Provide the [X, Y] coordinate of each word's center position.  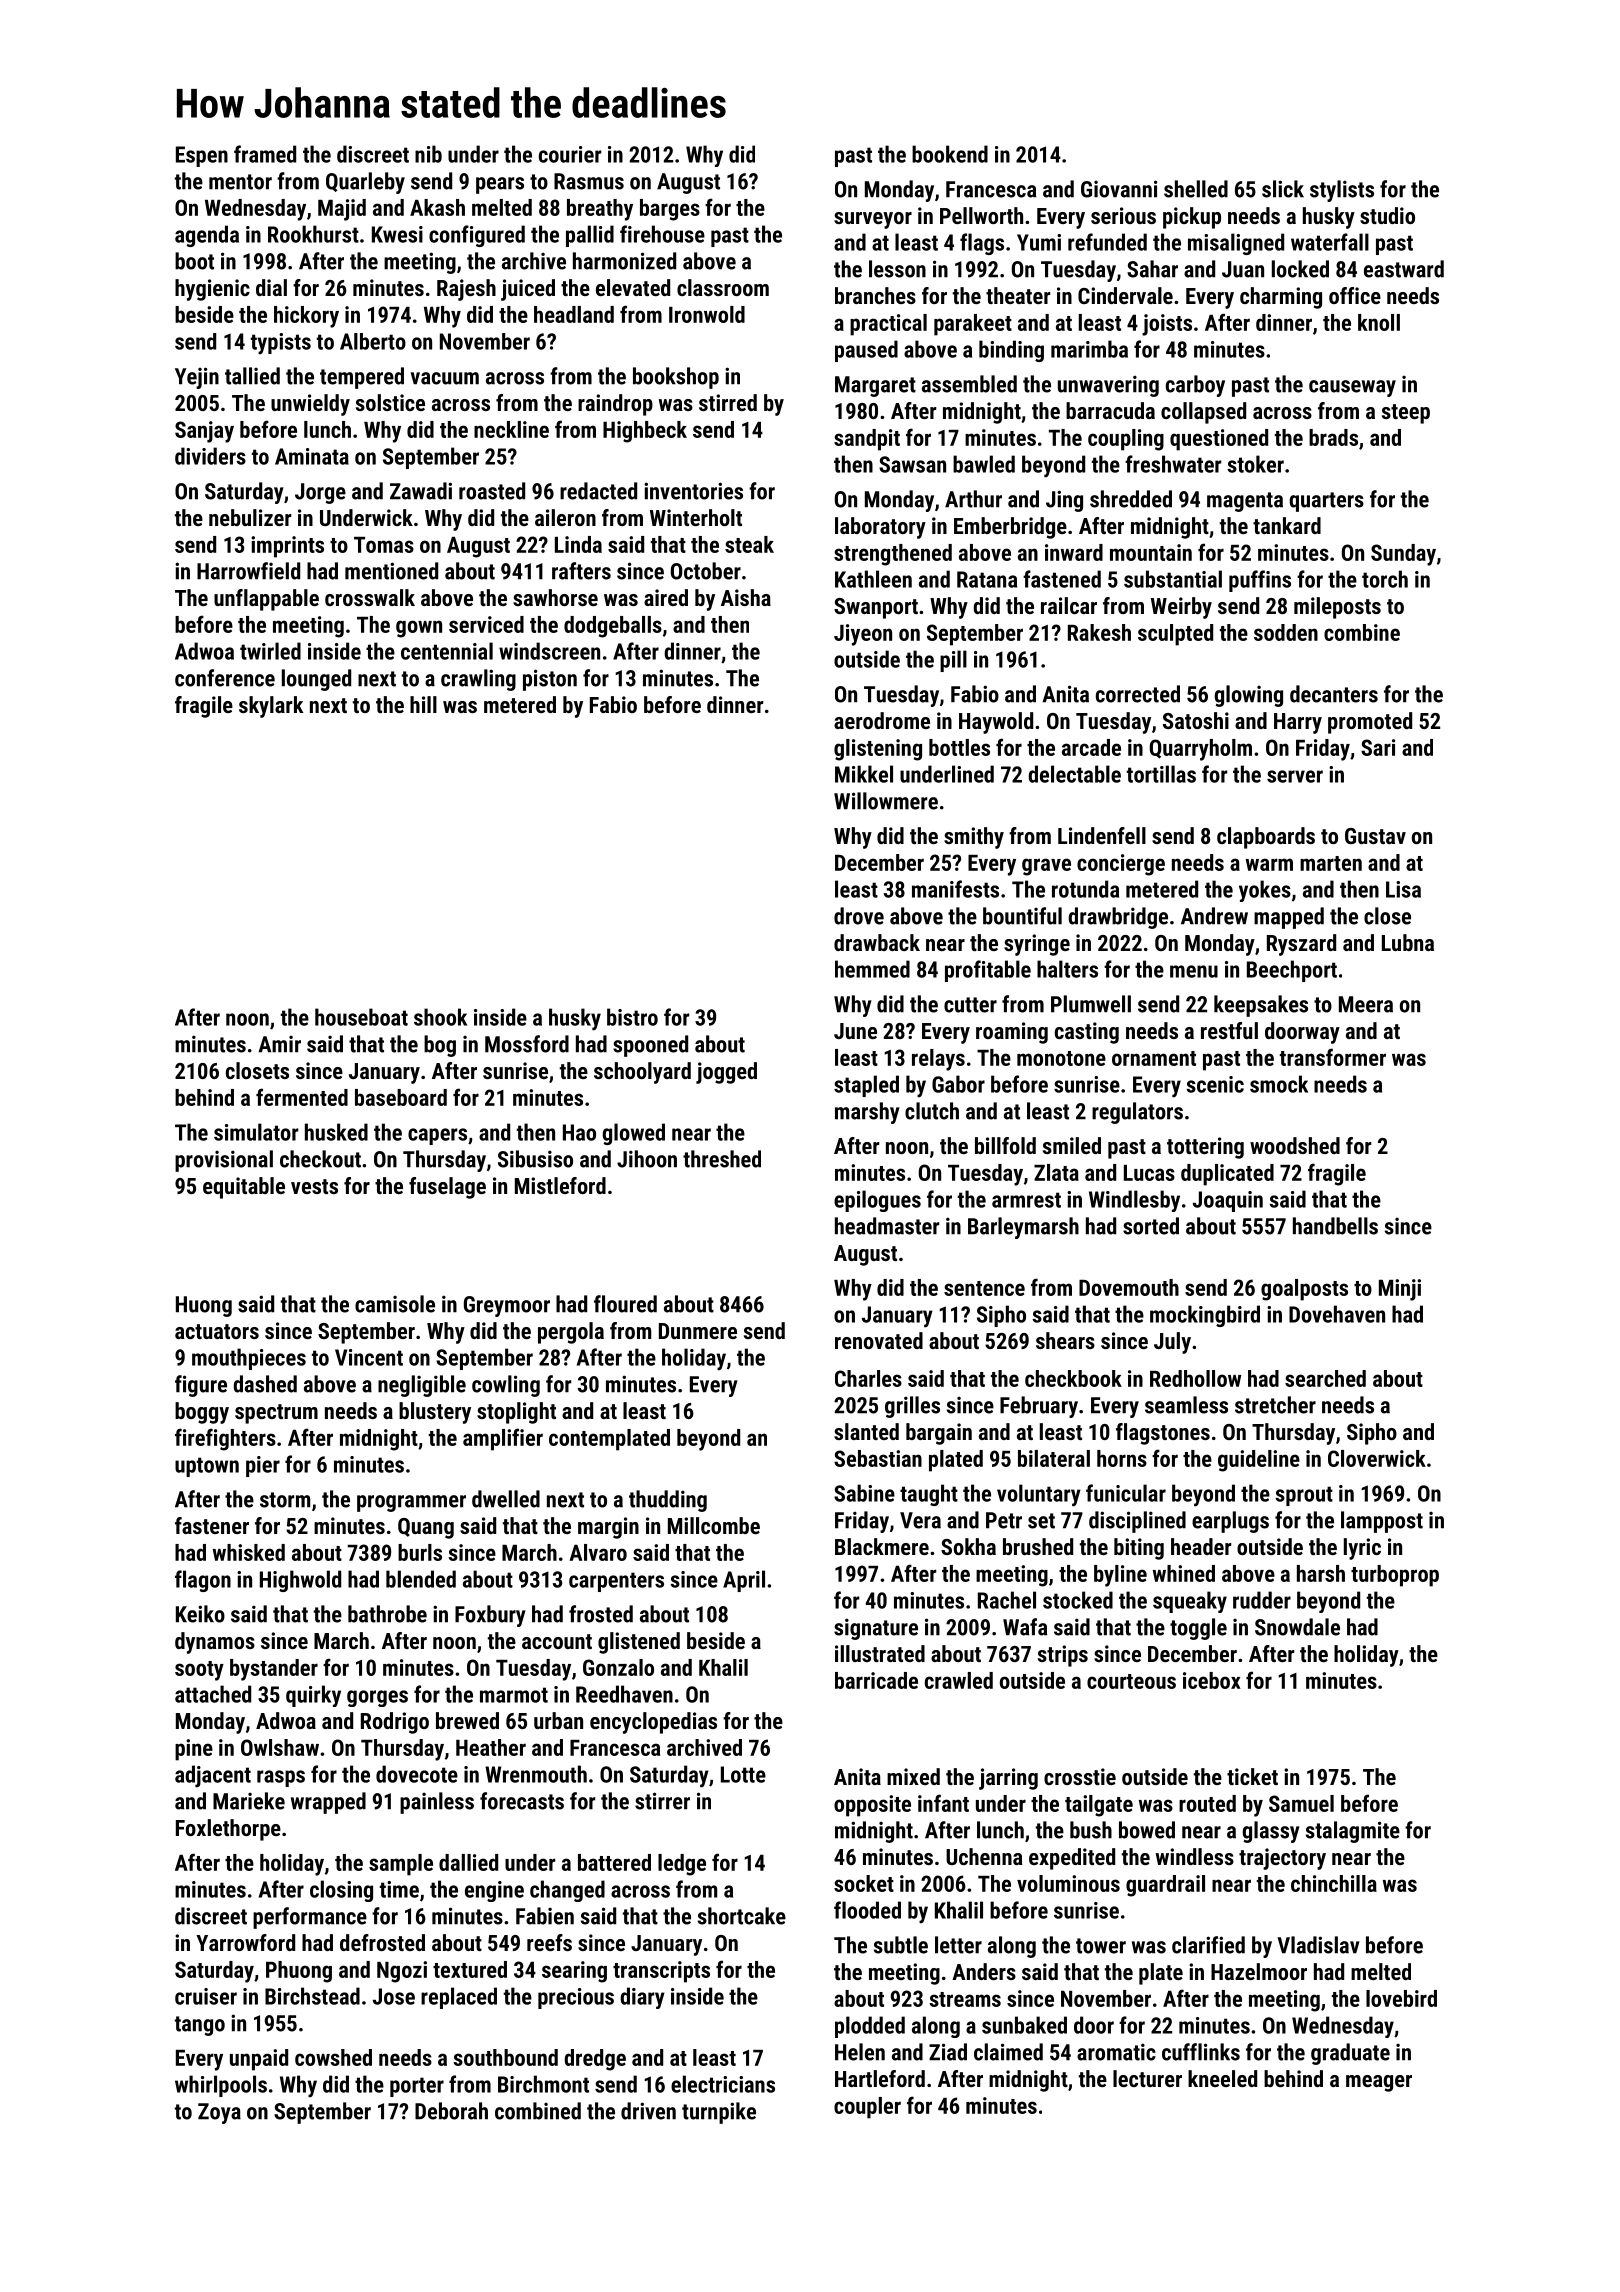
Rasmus [589, 181]
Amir [279, 1044]
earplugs [1230, 1522]
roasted [492, 491]
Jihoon [647, 1159]
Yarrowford [245, 1942]
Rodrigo [395, 1723]
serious [1123, 215]
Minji [1400, 1290]
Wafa [1025, 1627]
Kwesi [397, 234]
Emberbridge [1010, 528]
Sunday [1403, 555]
